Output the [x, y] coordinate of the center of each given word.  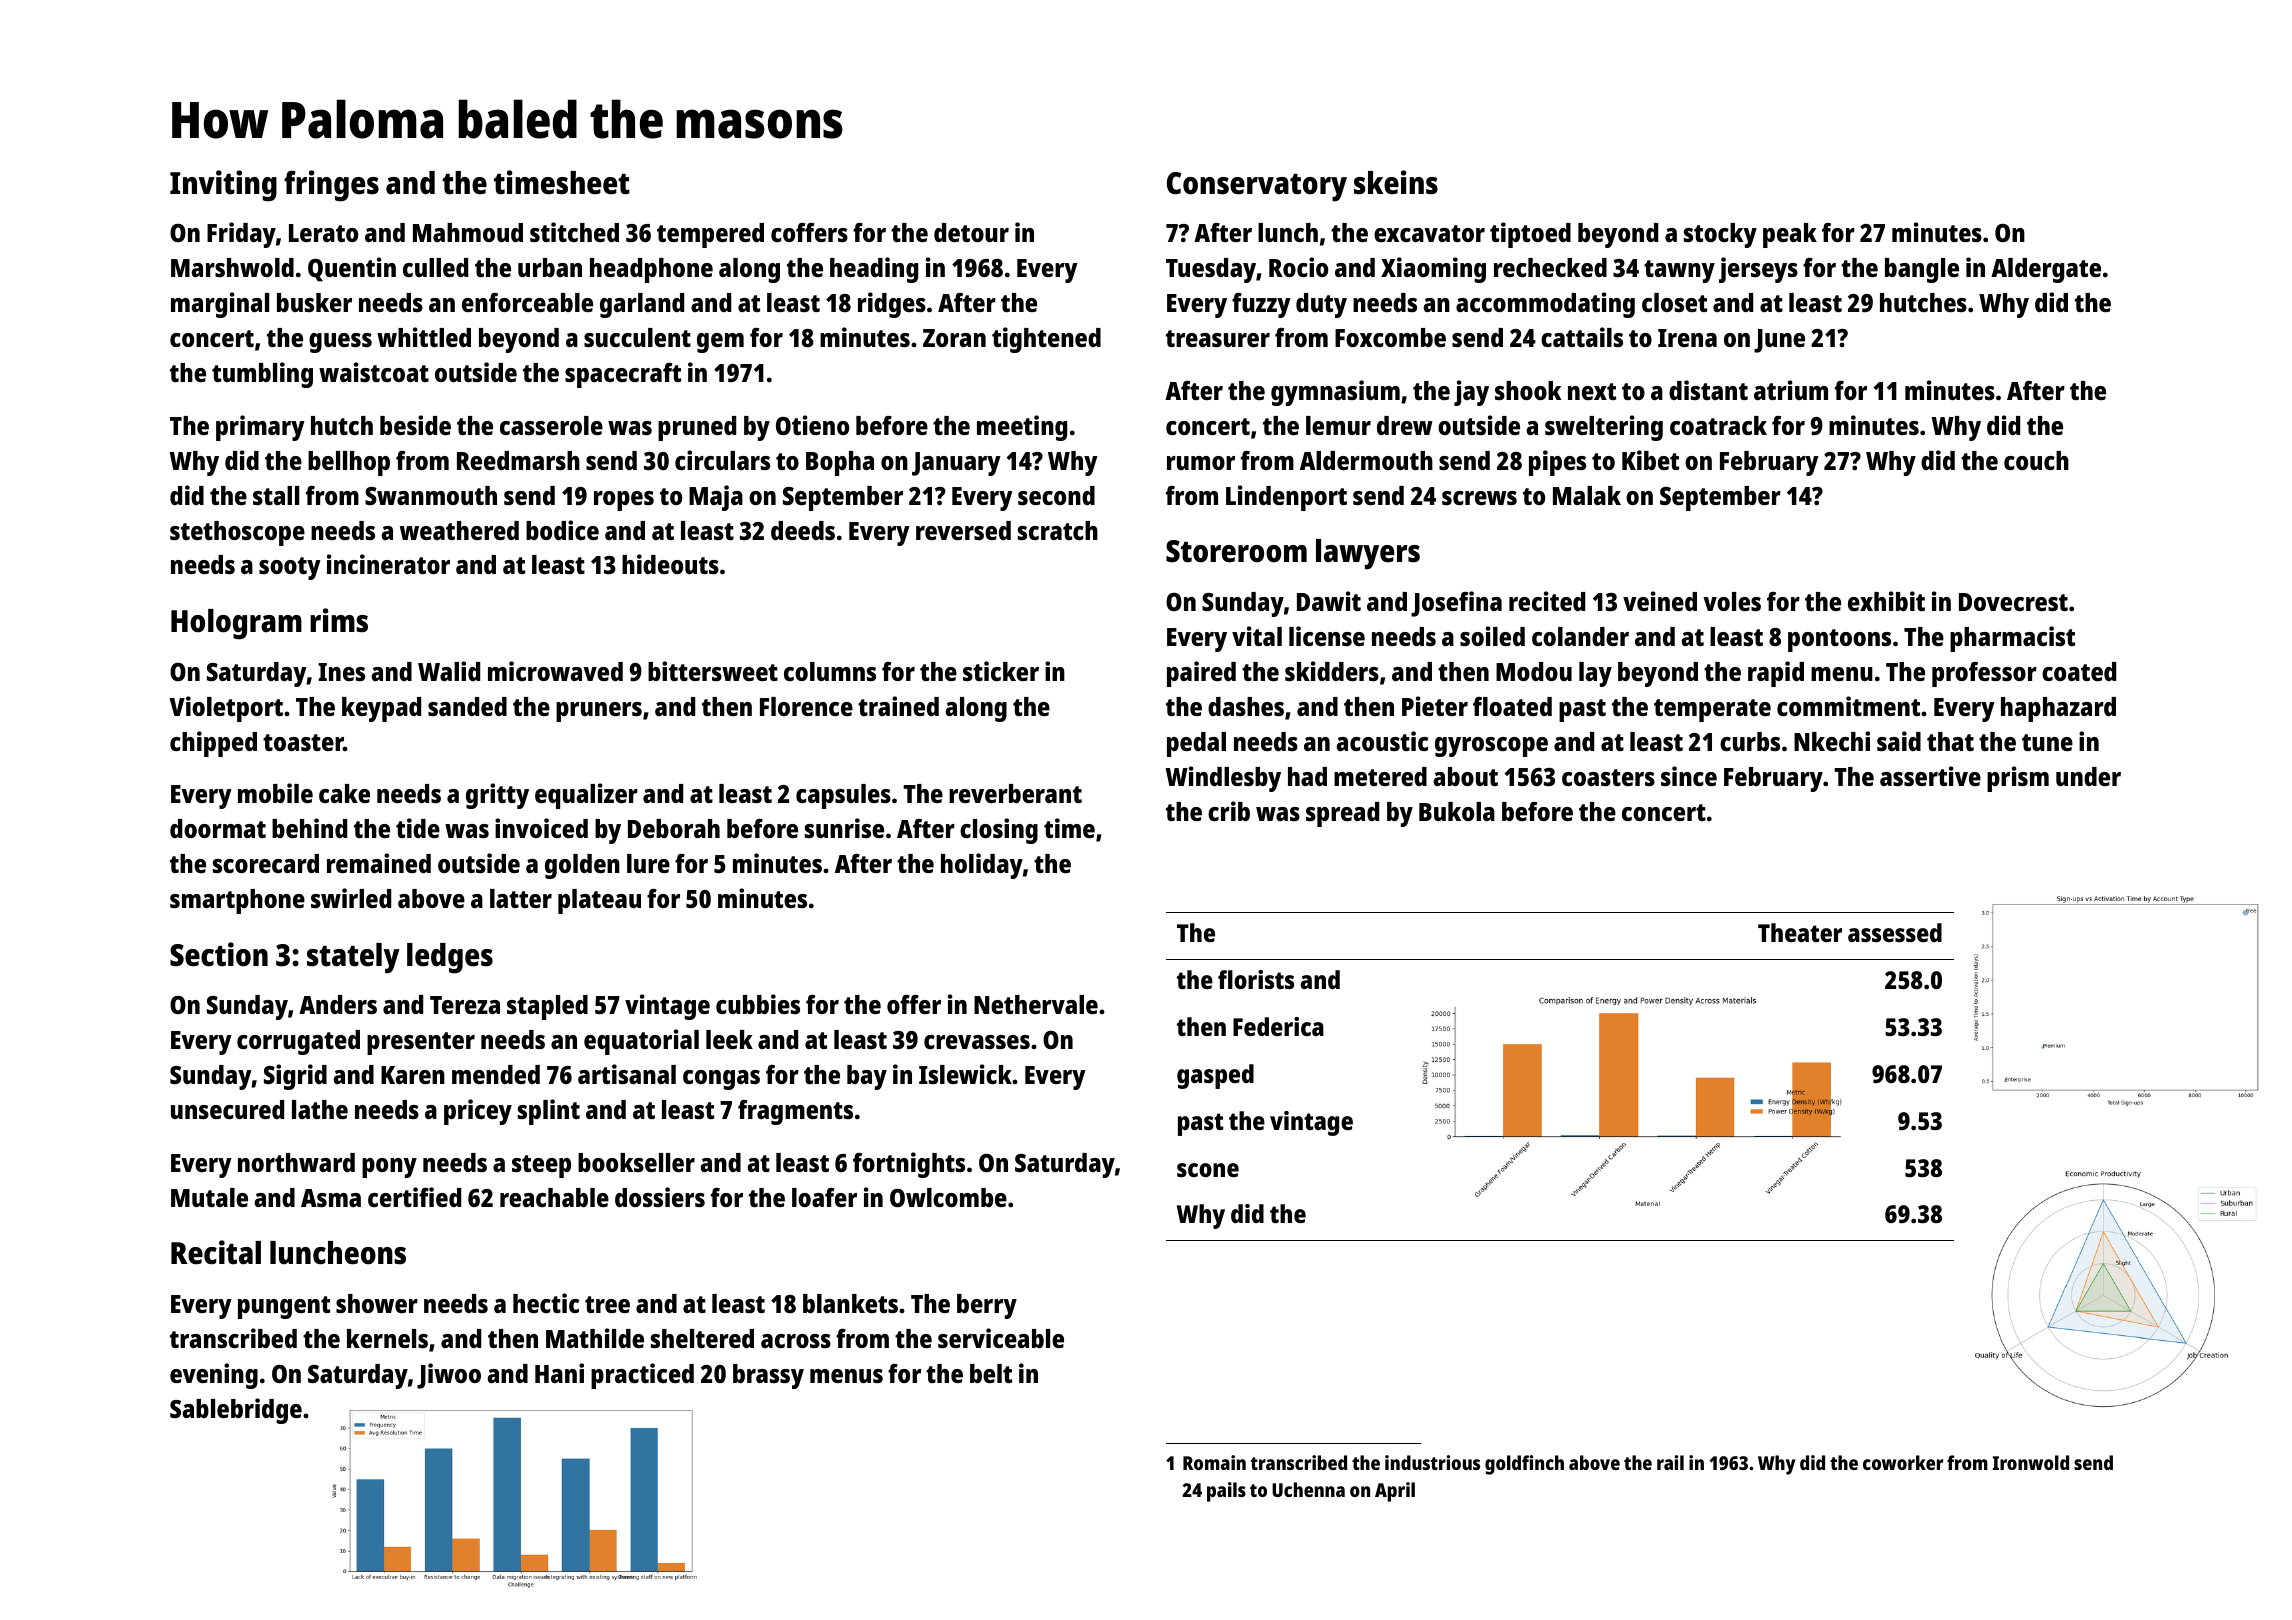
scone [1208, 1170]
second [1056, 495]
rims [339, 620]
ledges [450, 958]
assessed [1895, 932]
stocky [1720, 235]
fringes [331, 186]
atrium [1791, 390]
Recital [216, 1252]
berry [987, 1306]
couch [2036, 460]
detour [971, 232]
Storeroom [1236, 551]
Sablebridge [236, 1411]
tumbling [262, 375]
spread [1342, 814]
